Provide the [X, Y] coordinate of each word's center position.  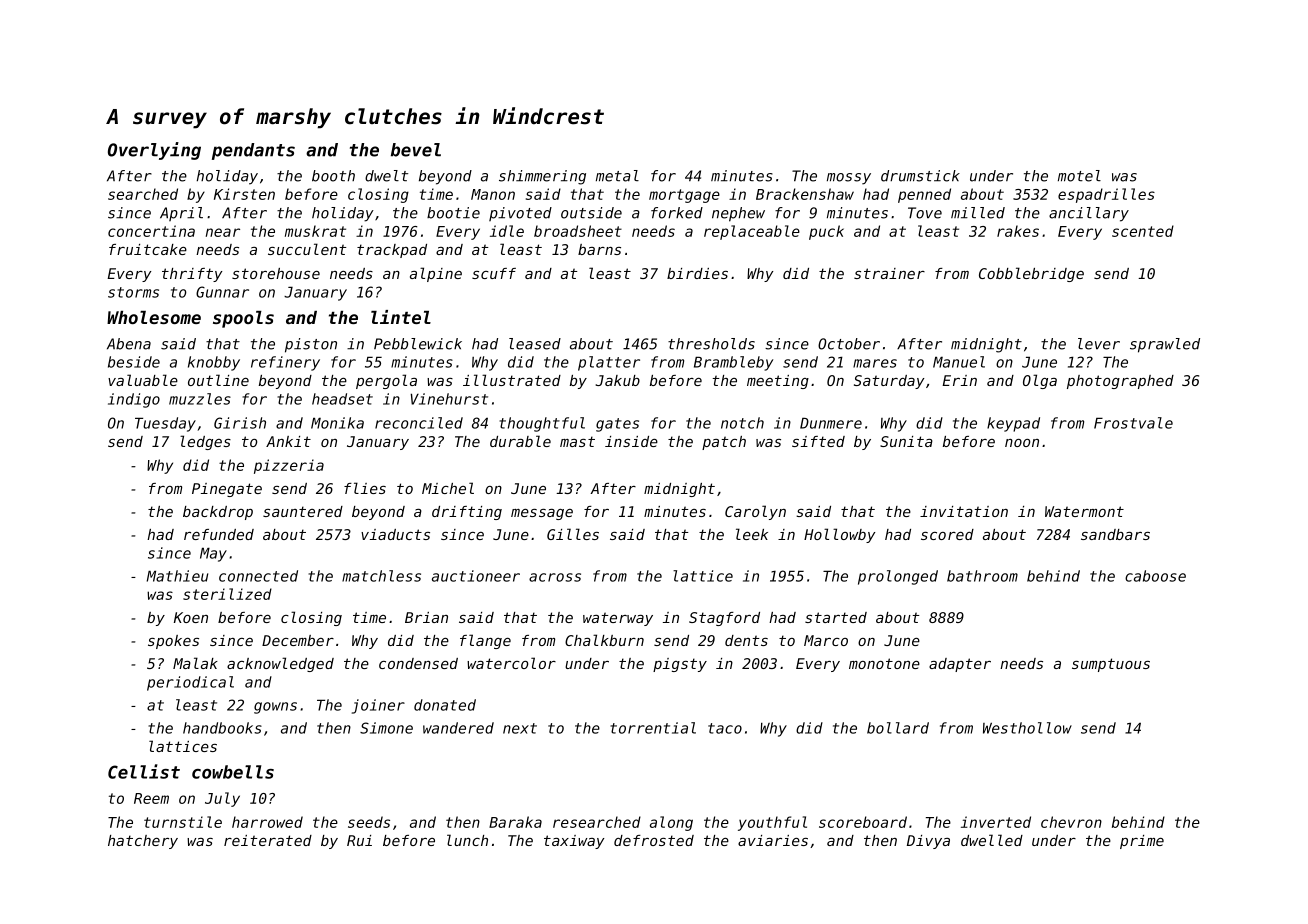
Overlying [154, 151]
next [520, 728]
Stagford [724, 619]
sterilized [227, 594]
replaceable [752, 232]
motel [1079, 176]
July [222, 799]
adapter [960, 665]
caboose [1155, 576]
